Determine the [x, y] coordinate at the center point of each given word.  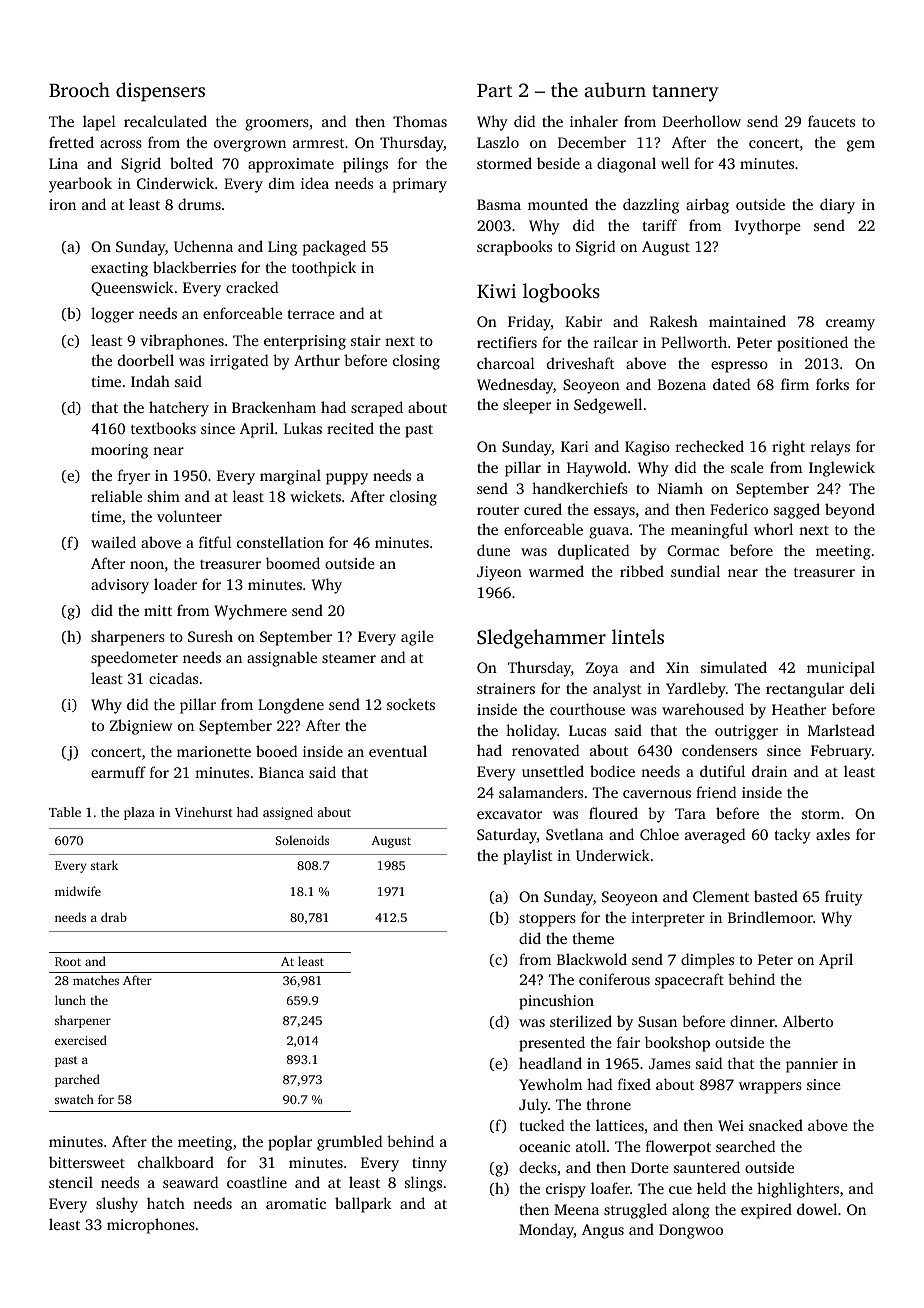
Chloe [659, 834]
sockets [411, 704]
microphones [151, 1226]
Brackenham [274, 407]
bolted [191, 163]
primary [420, 185]
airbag [707, 206]
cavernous [657, 794]
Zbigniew [141, 727]
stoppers [547, 920]
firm [795, 384]
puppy [347, 479]
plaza [139, 813]
